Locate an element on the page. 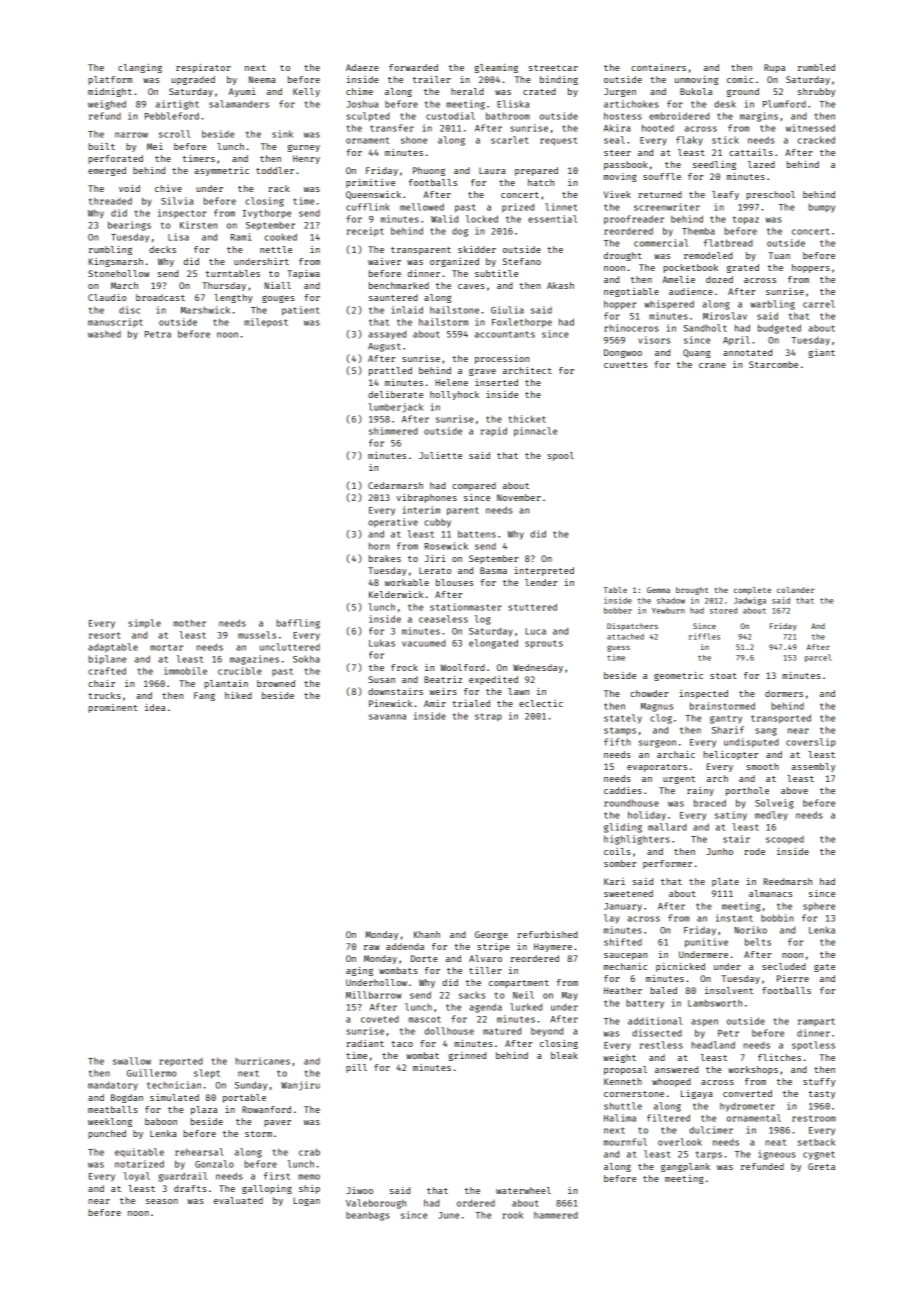  rumbling is located at coordinates (110, 250).
